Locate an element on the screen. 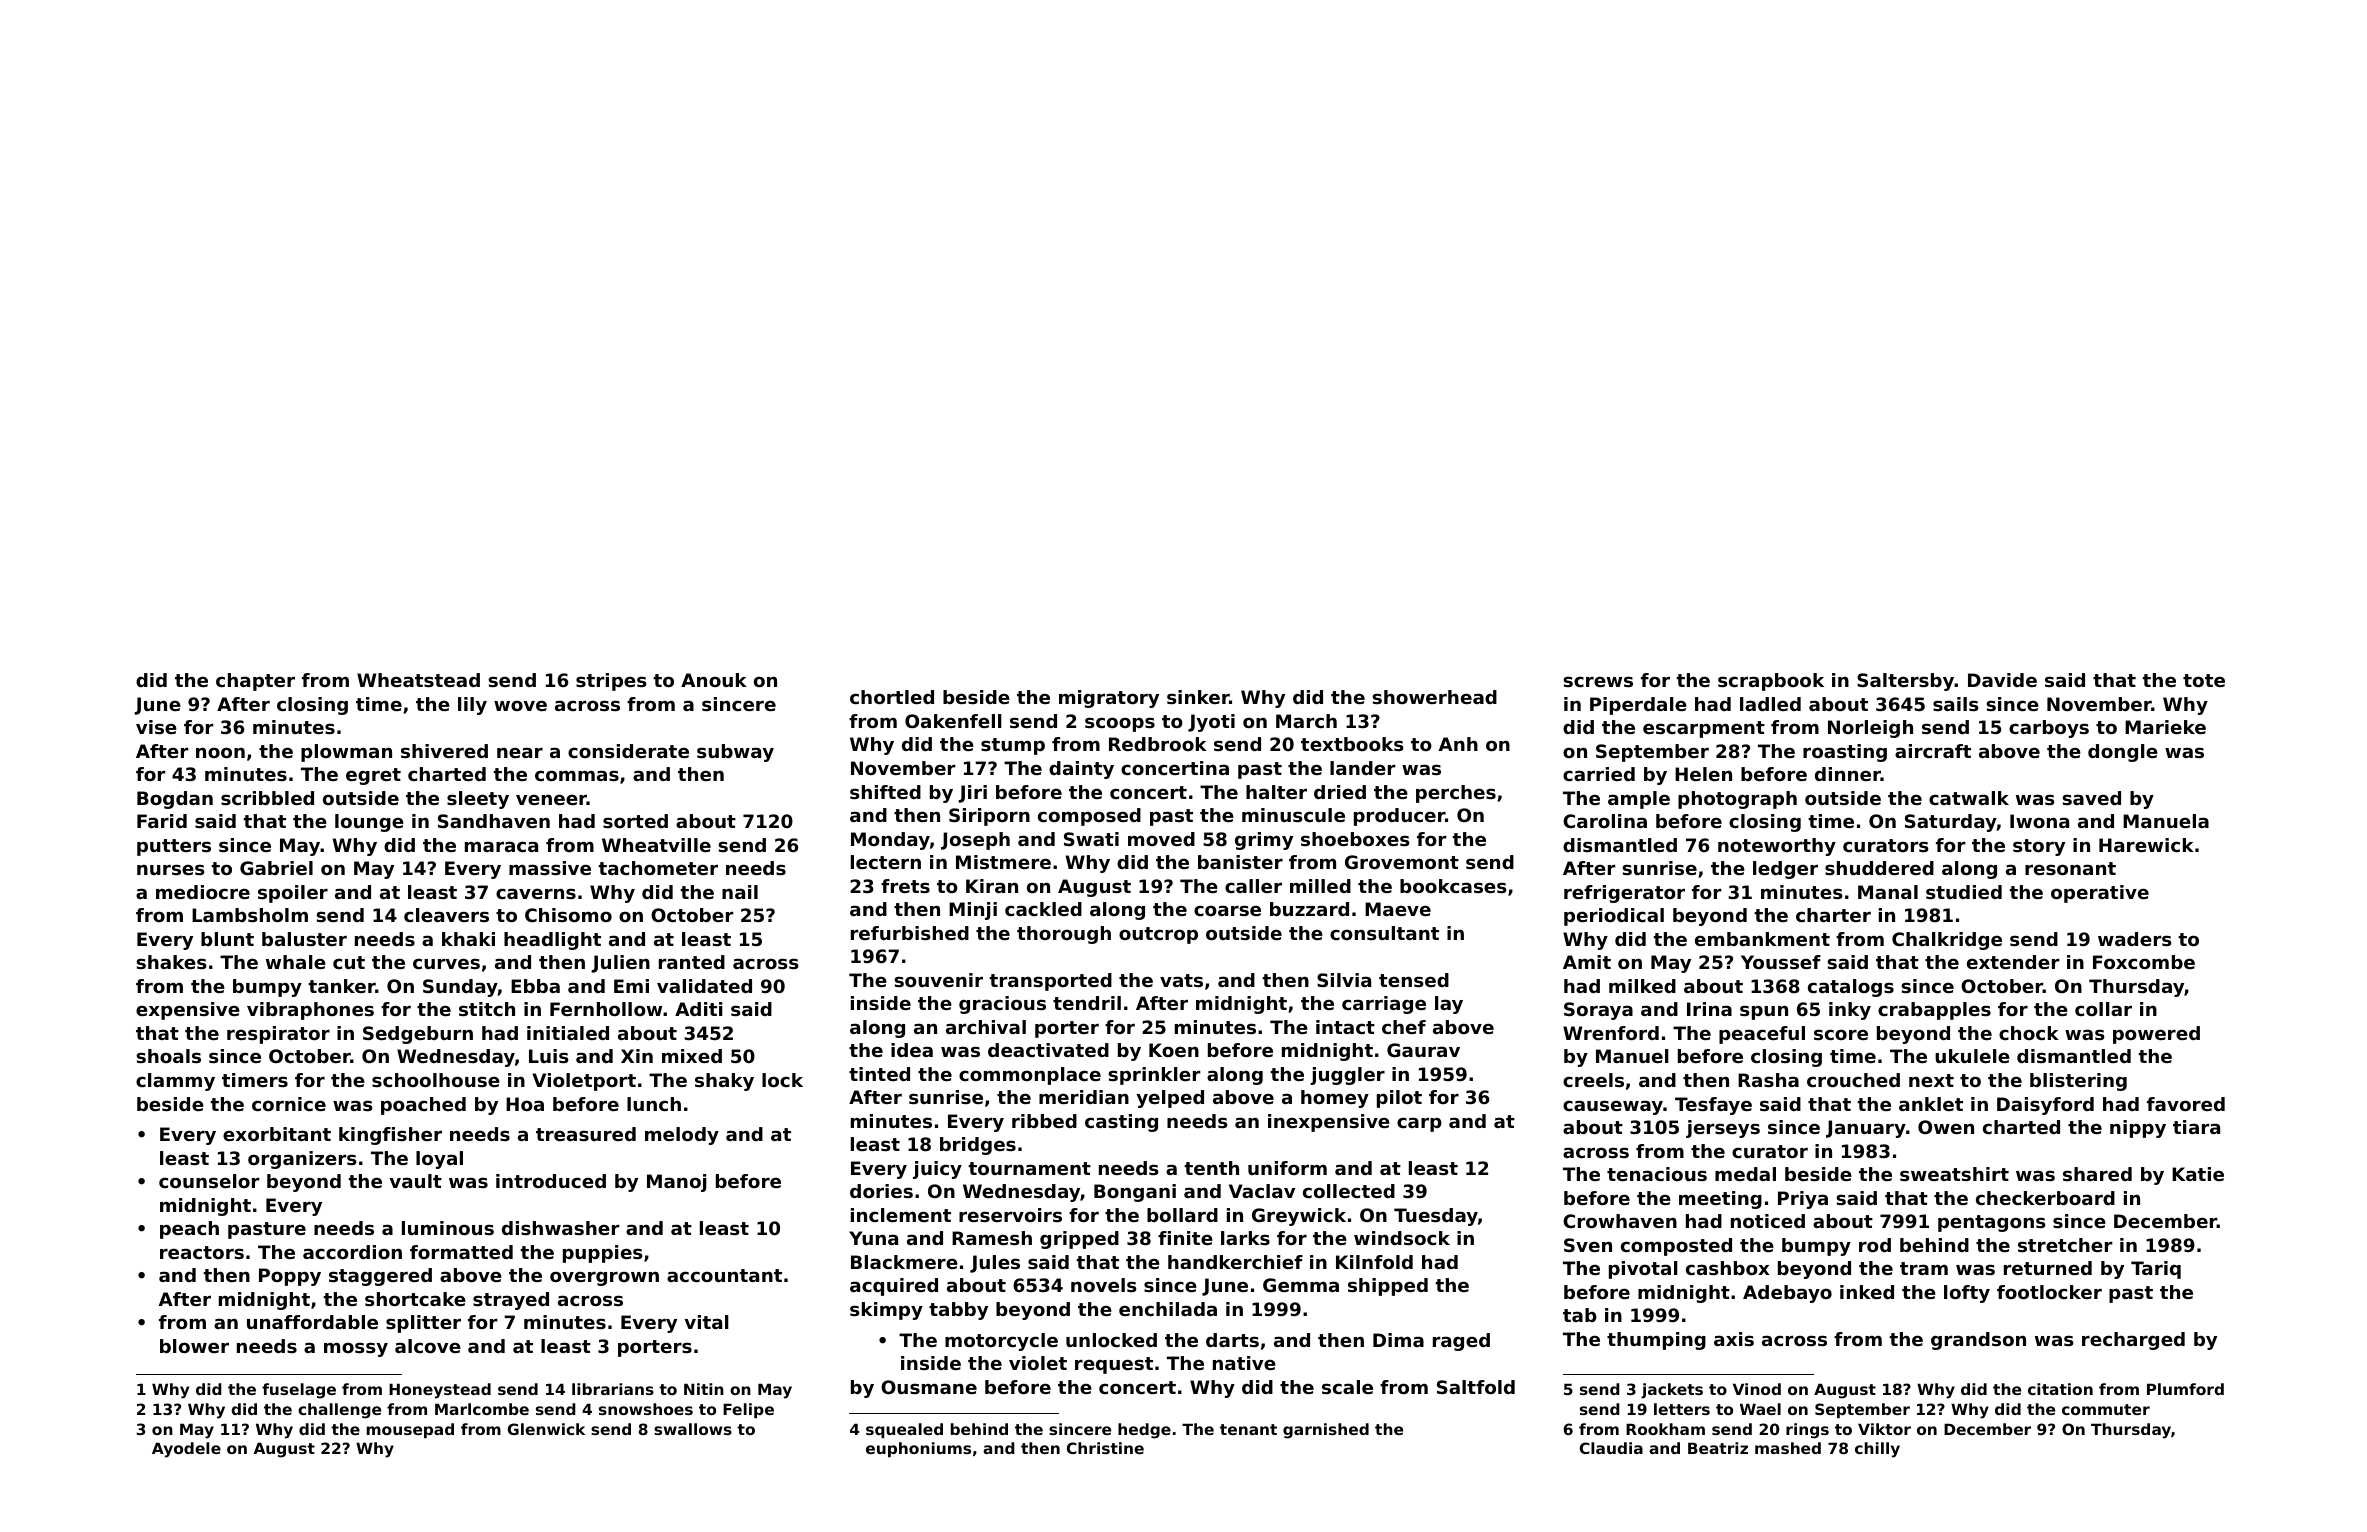 The height and width of the screenshot is (1532, 2367). refrigerator is located at coordinates (1624, 894).
